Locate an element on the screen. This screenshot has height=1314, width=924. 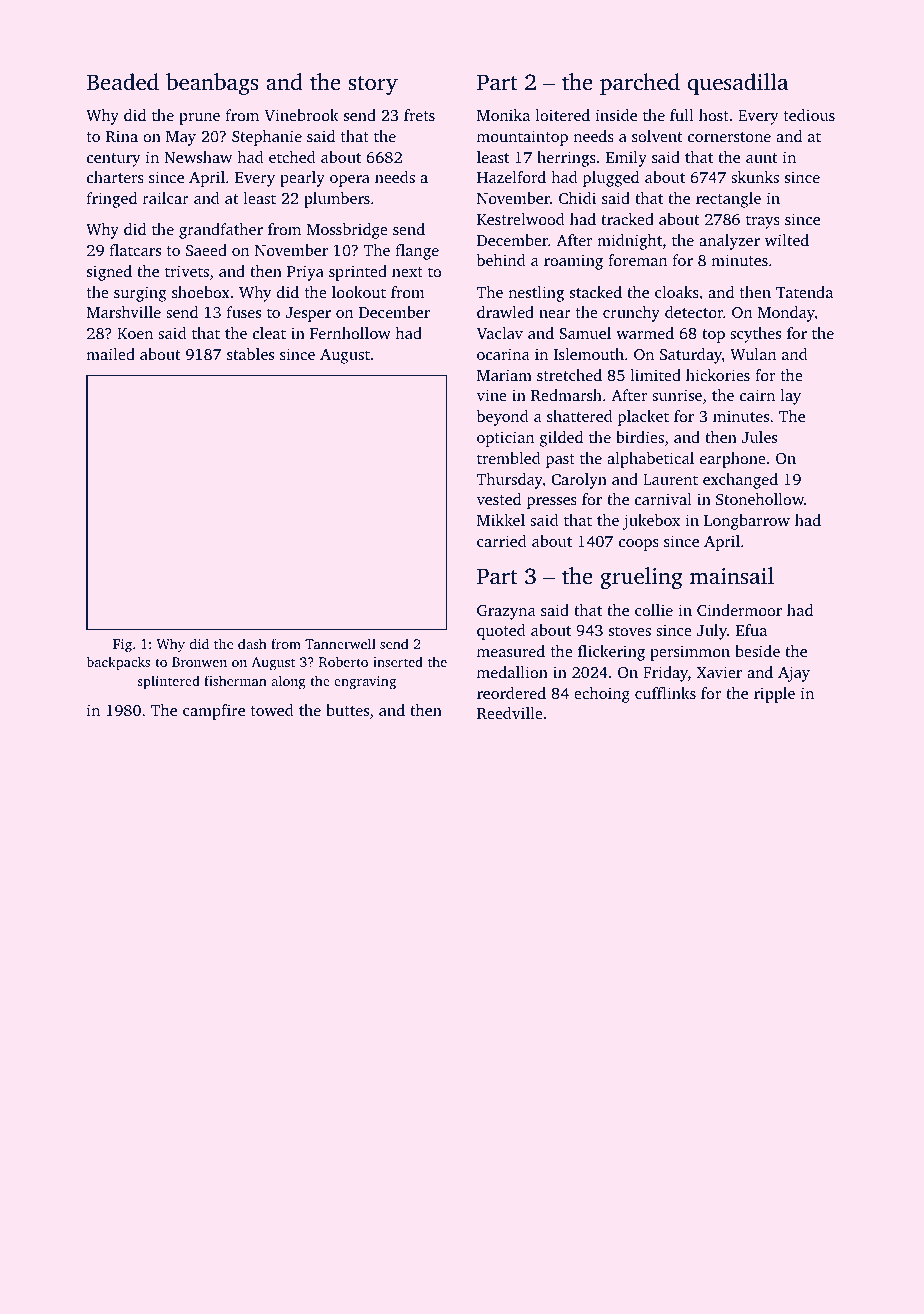
Fig is located at coordinates (122, 645).
